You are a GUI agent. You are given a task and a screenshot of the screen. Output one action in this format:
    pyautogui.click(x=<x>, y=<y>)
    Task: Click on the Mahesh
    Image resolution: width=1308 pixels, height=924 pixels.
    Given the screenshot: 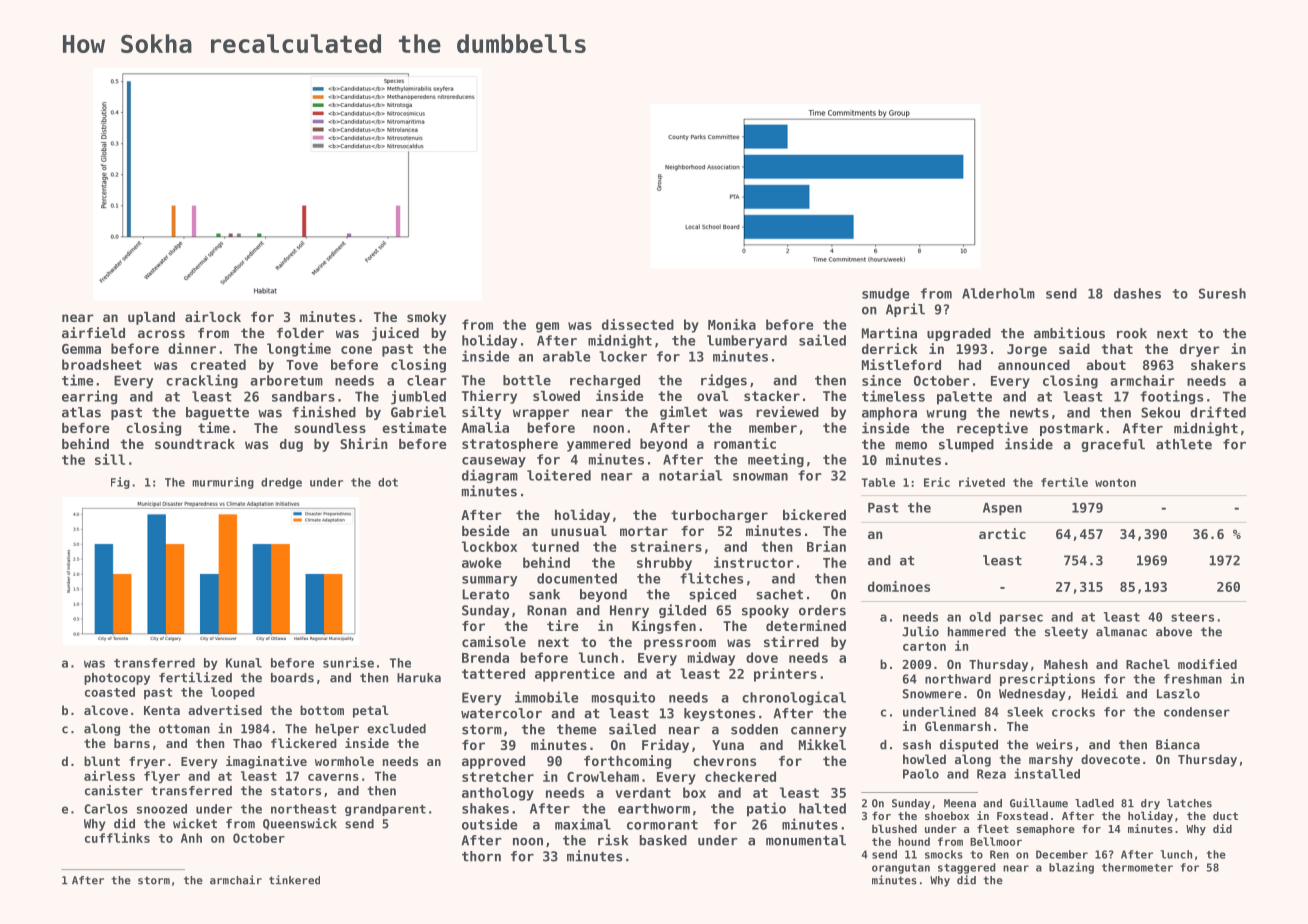 What is the action you would take?
    pyautogui.click(x=1066, y=664)
